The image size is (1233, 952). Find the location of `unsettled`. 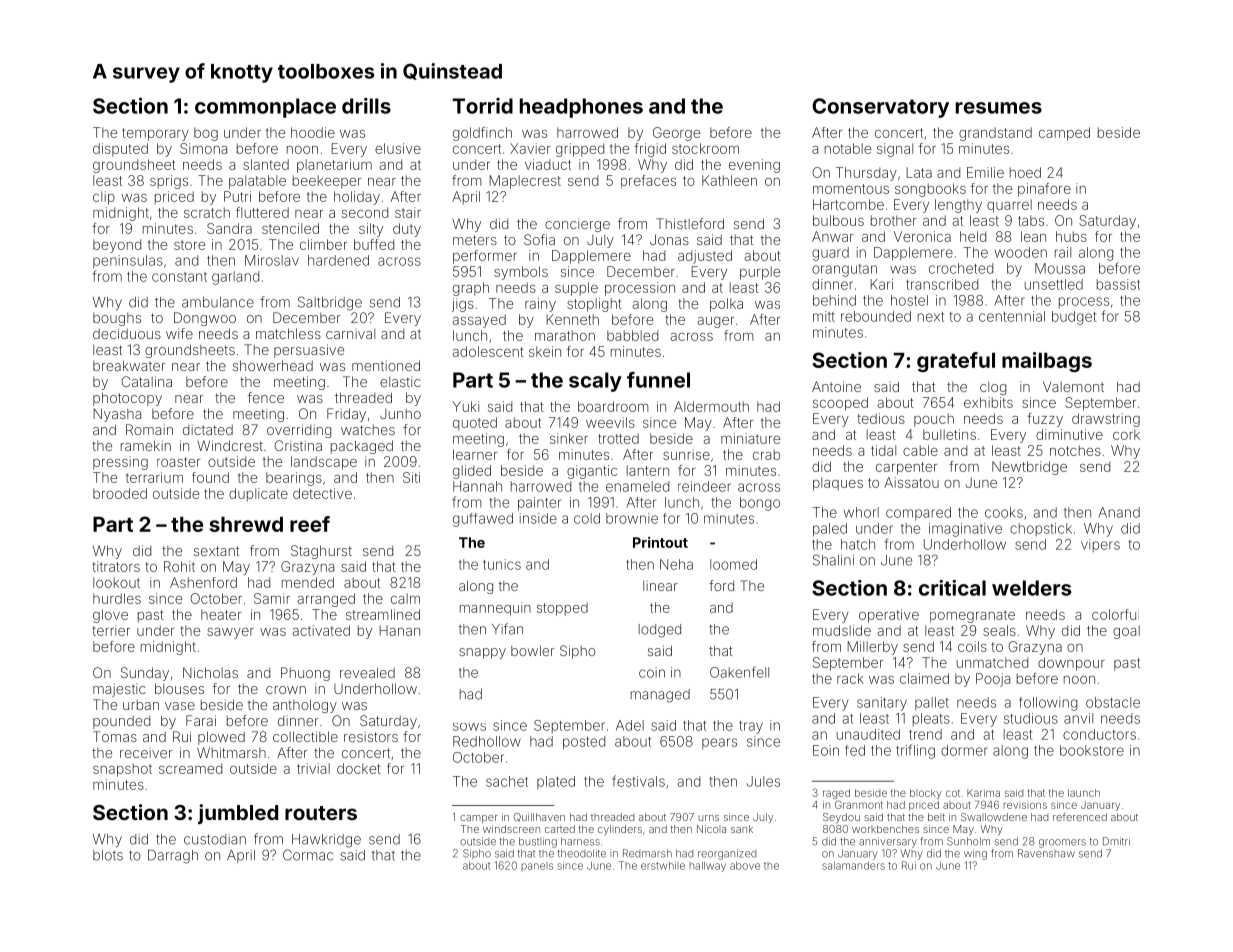

unsettled is located at coordinates (1054, 284).
